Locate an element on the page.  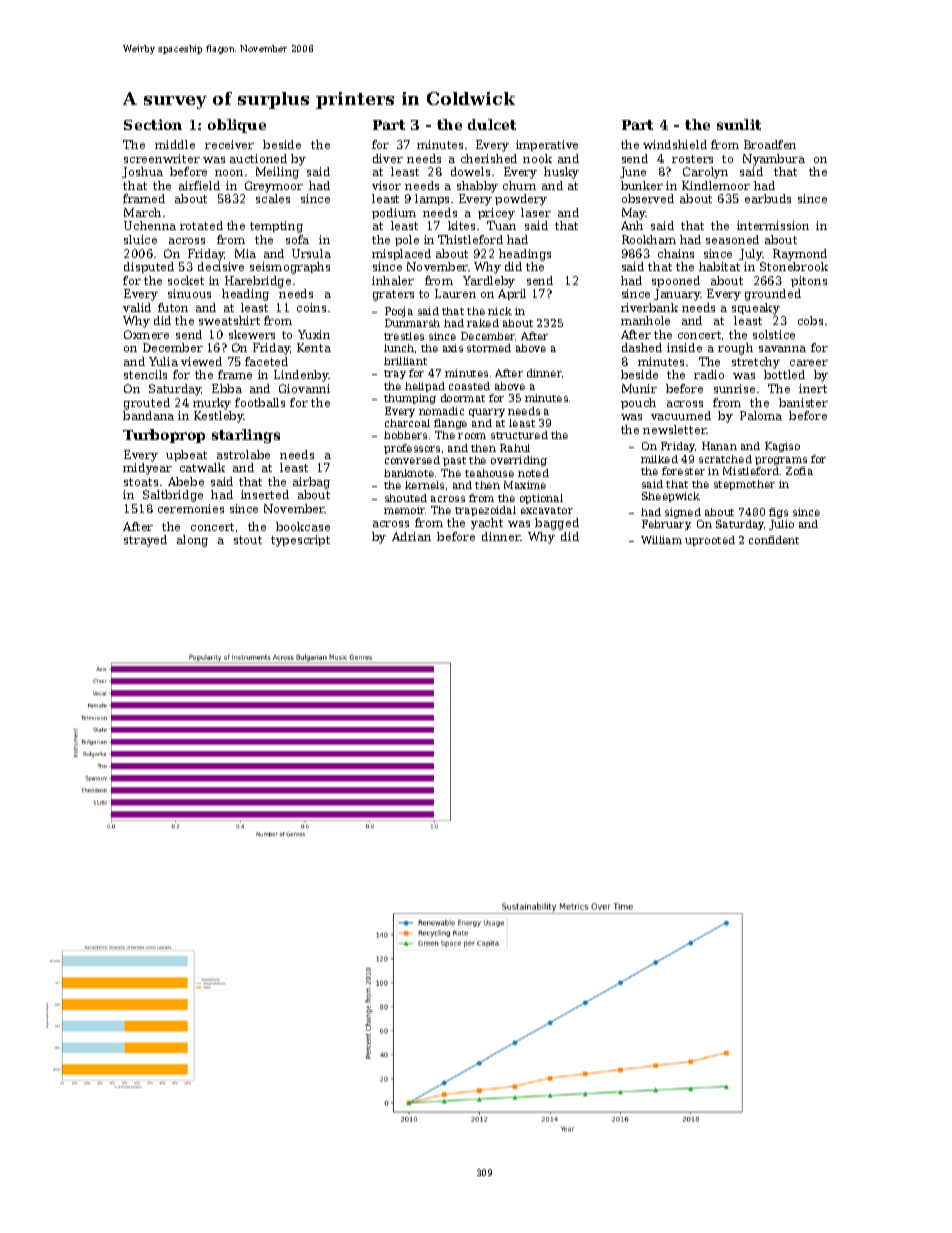
Zofia is located at coordinates (799, 471).
